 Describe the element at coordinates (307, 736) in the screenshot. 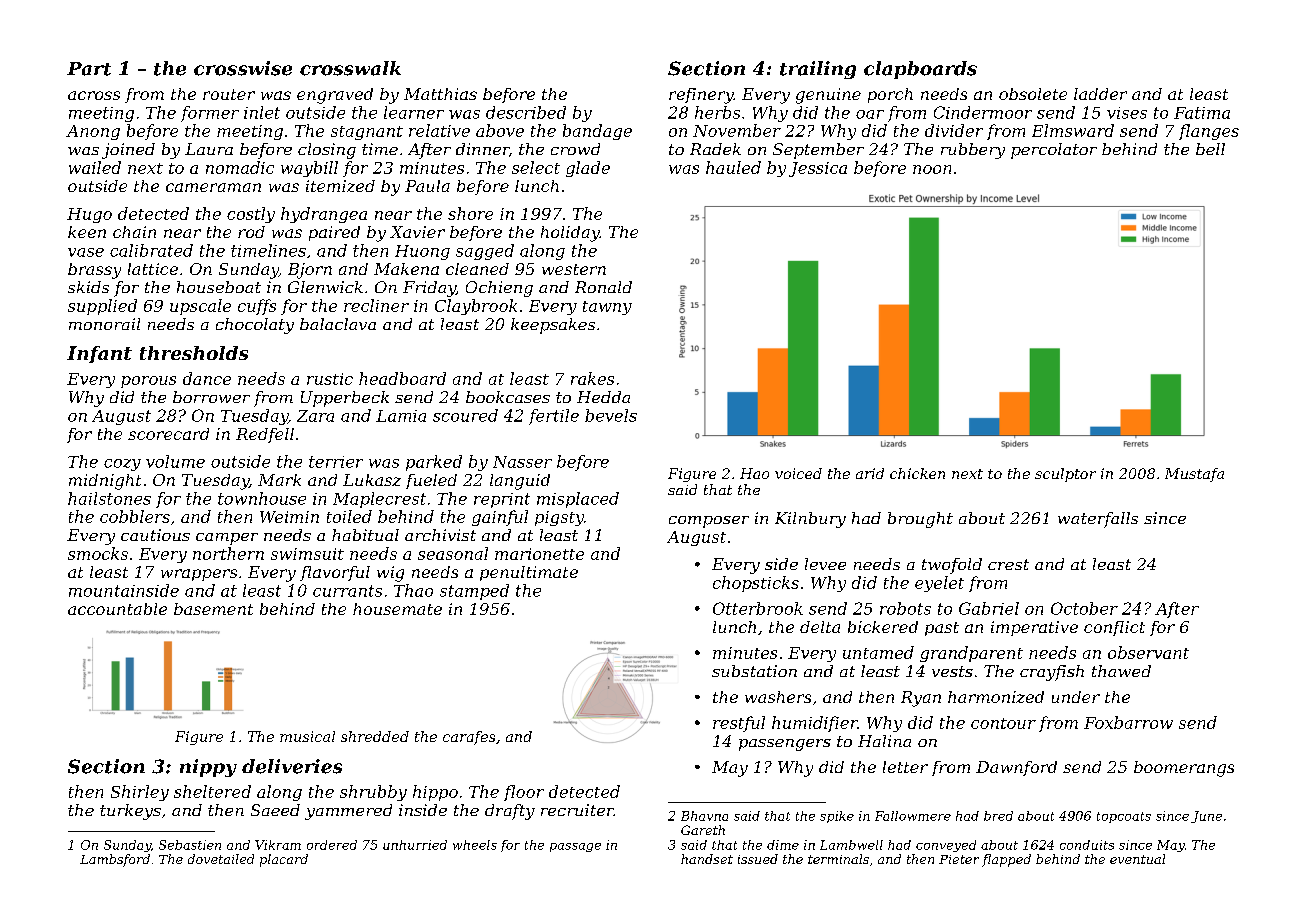

I see `musical` at that location.
